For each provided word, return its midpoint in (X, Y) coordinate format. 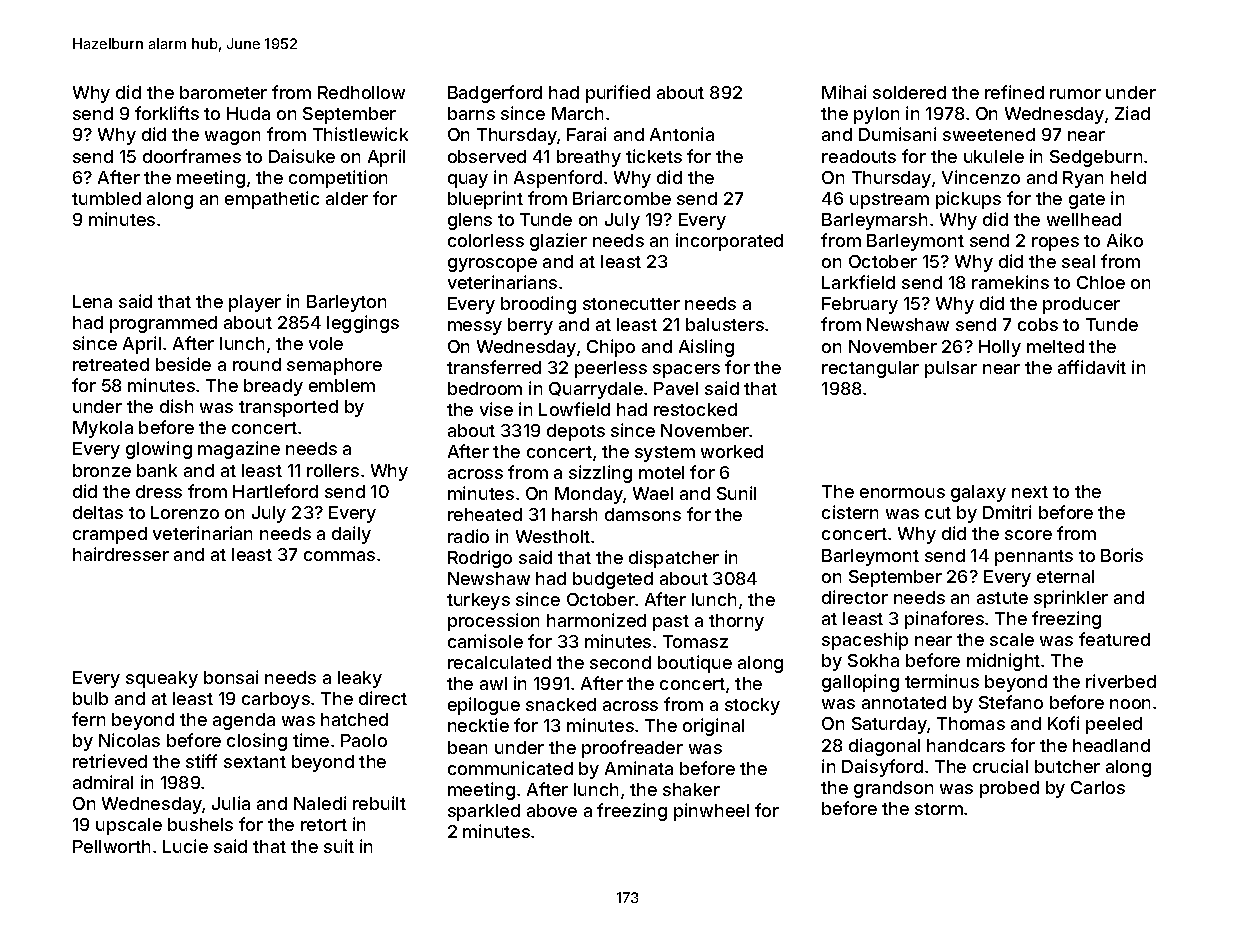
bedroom (485, 388)
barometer (223, 92)
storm (939, 809)
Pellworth (111, 846)
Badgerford (495, 94)
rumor (1075, 94)
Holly (1000, 348)
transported (288, 408)
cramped (110, 535)
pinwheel (711, 812)
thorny (736, 622)
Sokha (873, 660)
